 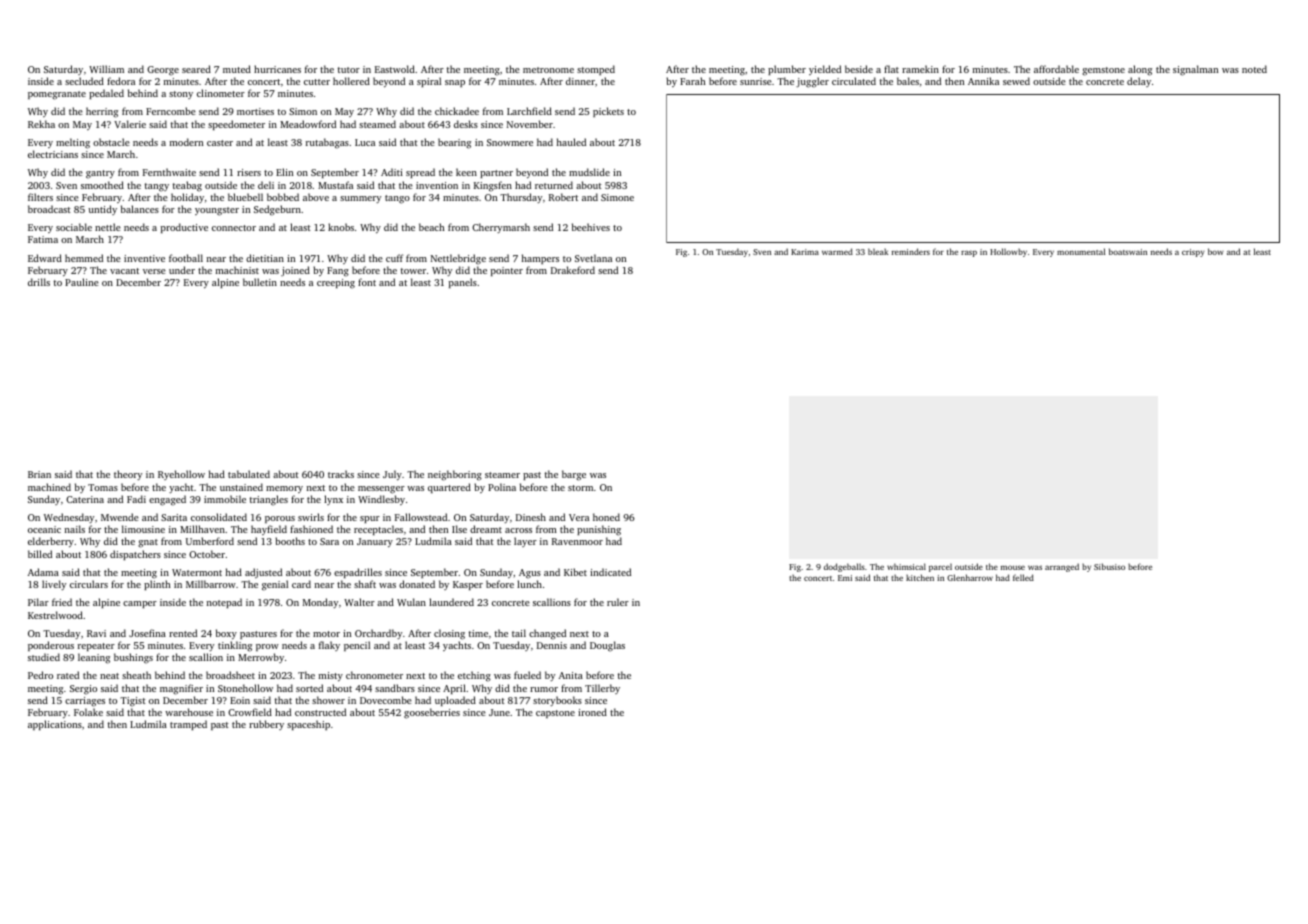 What do you see at coordinates (1109, 566) in the screenshot?
I see `Sibusiso` at bounding box center [1109, 566].
